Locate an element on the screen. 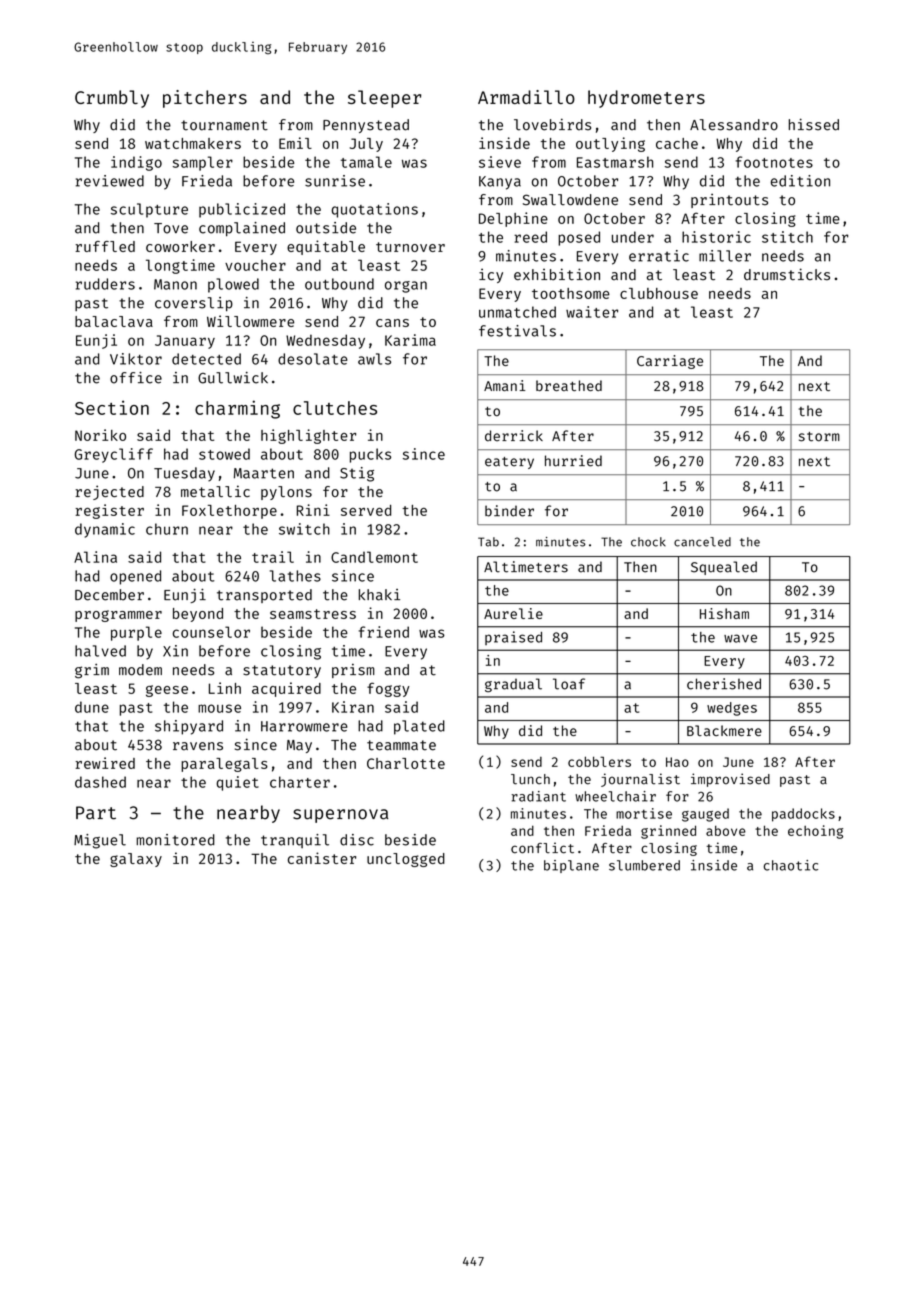 The width and height of the screenshot is (924, 1308). storm is located at coordinates (819, 437).
